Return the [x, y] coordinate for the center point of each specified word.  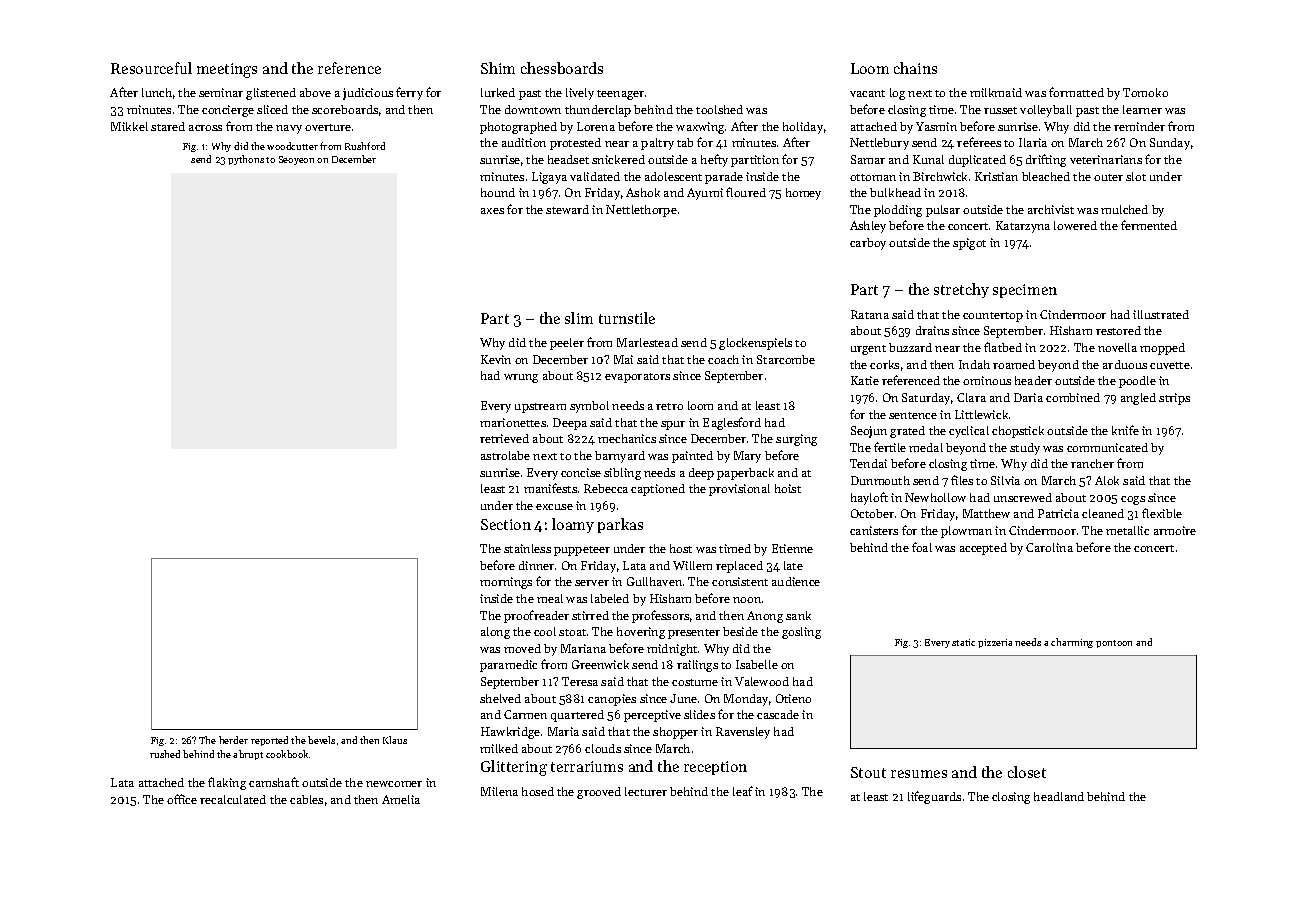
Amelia [401, 799]
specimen [1025, 291]
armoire [1175, 530]
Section [506, 524]
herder [233, 740]
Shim [498, 68]
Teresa [580, 681]
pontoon [1114, 644]
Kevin [496, 359]
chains [915, 68]
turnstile [627, 318]
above [315, 92]
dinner [536, 565]
